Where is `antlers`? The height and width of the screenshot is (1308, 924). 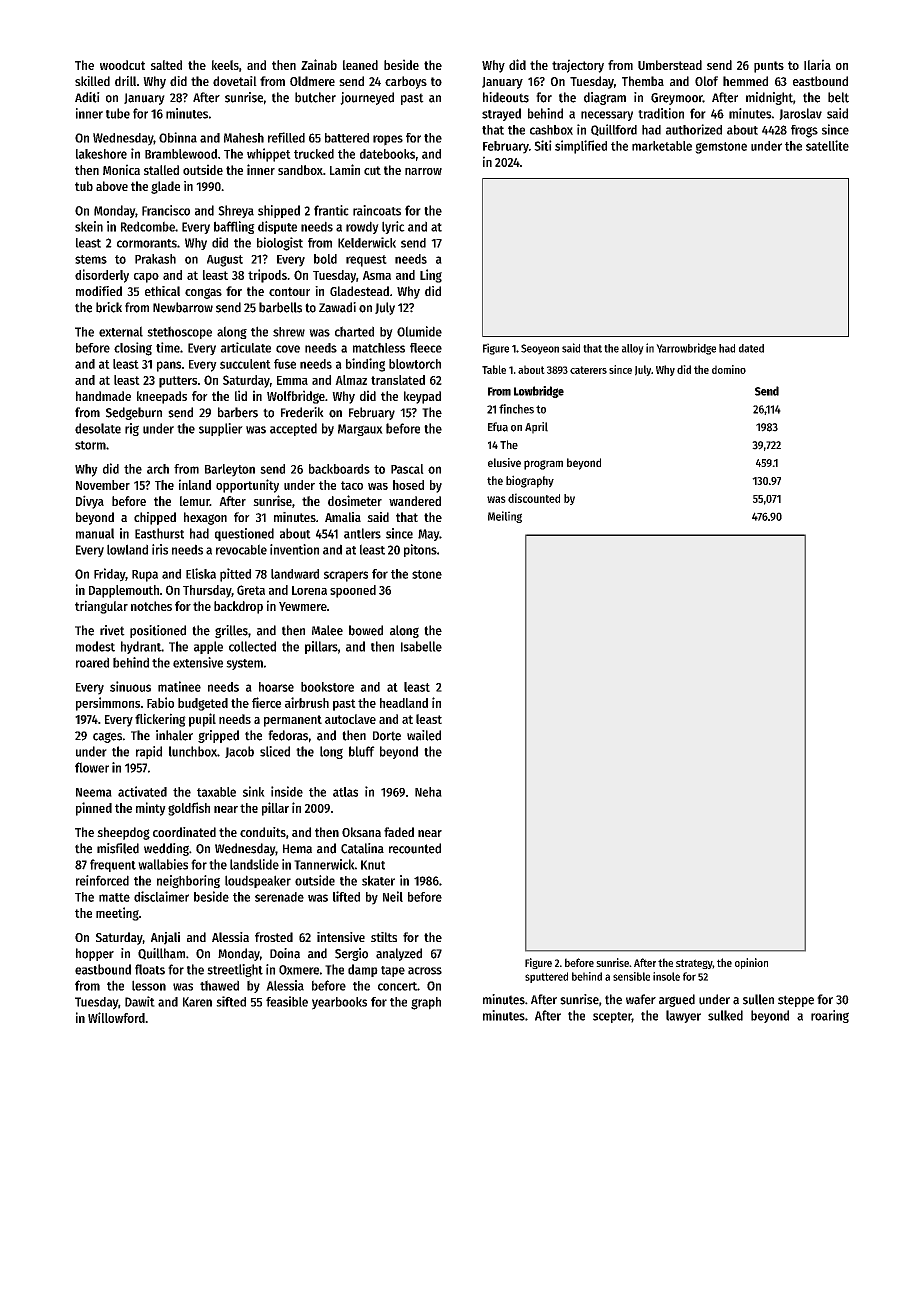 antlers is located at coordinates (362, 533).
